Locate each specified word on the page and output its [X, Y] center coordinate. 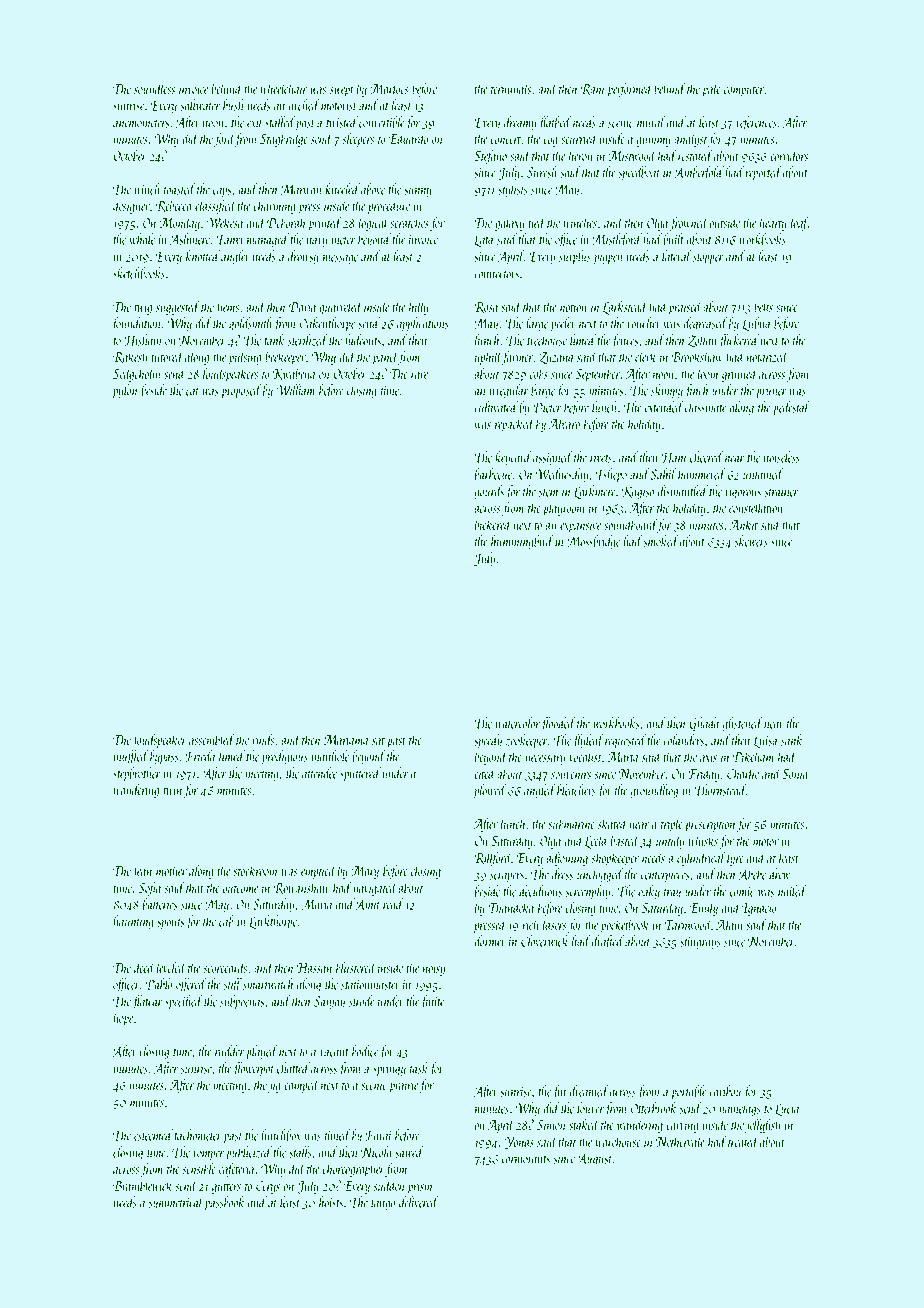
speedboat [639, 173]
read [393, 904]
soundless [154, 88]
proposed [241, 391]
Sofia [149, 888]
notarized [767, 356]
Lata [483, 240]
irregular [509, 391]
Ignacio [759, 909]
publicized [249, 1153]
